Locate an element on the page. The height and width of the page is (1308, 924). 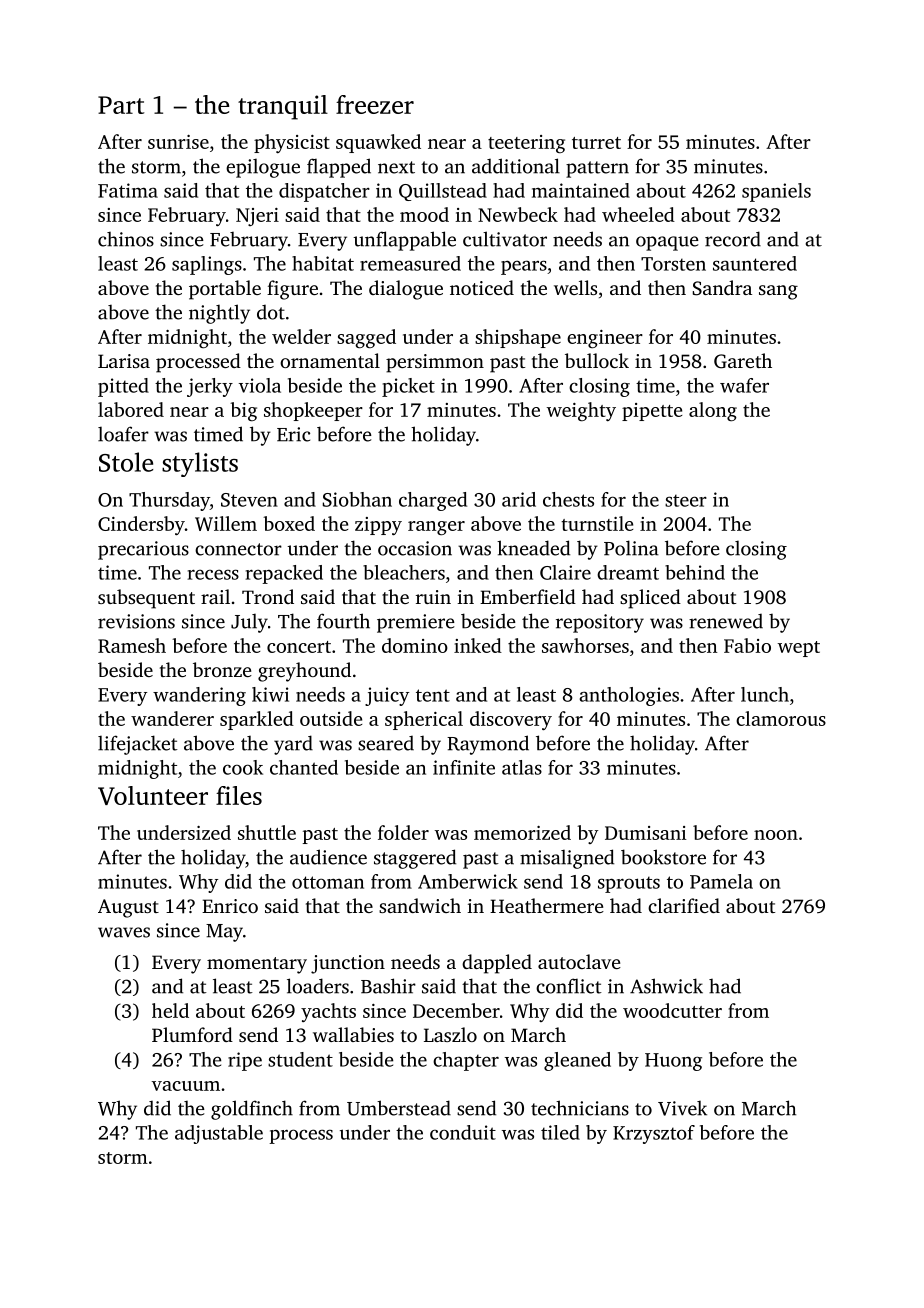
persimmon is located at coordinates (435, 363).
